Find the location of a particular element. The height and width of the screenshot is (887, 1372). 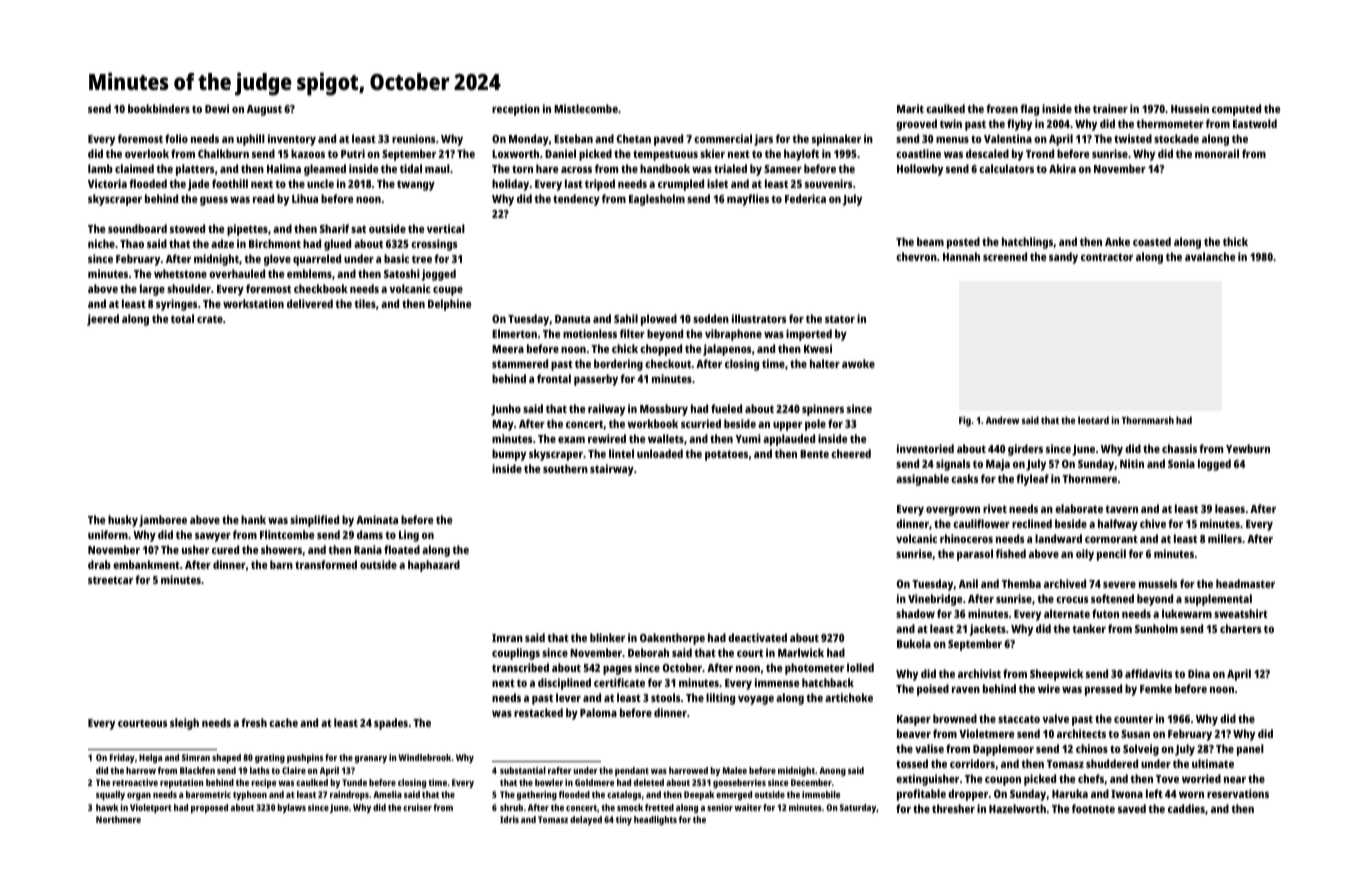

computed is located at coordinates (1236, 110).
